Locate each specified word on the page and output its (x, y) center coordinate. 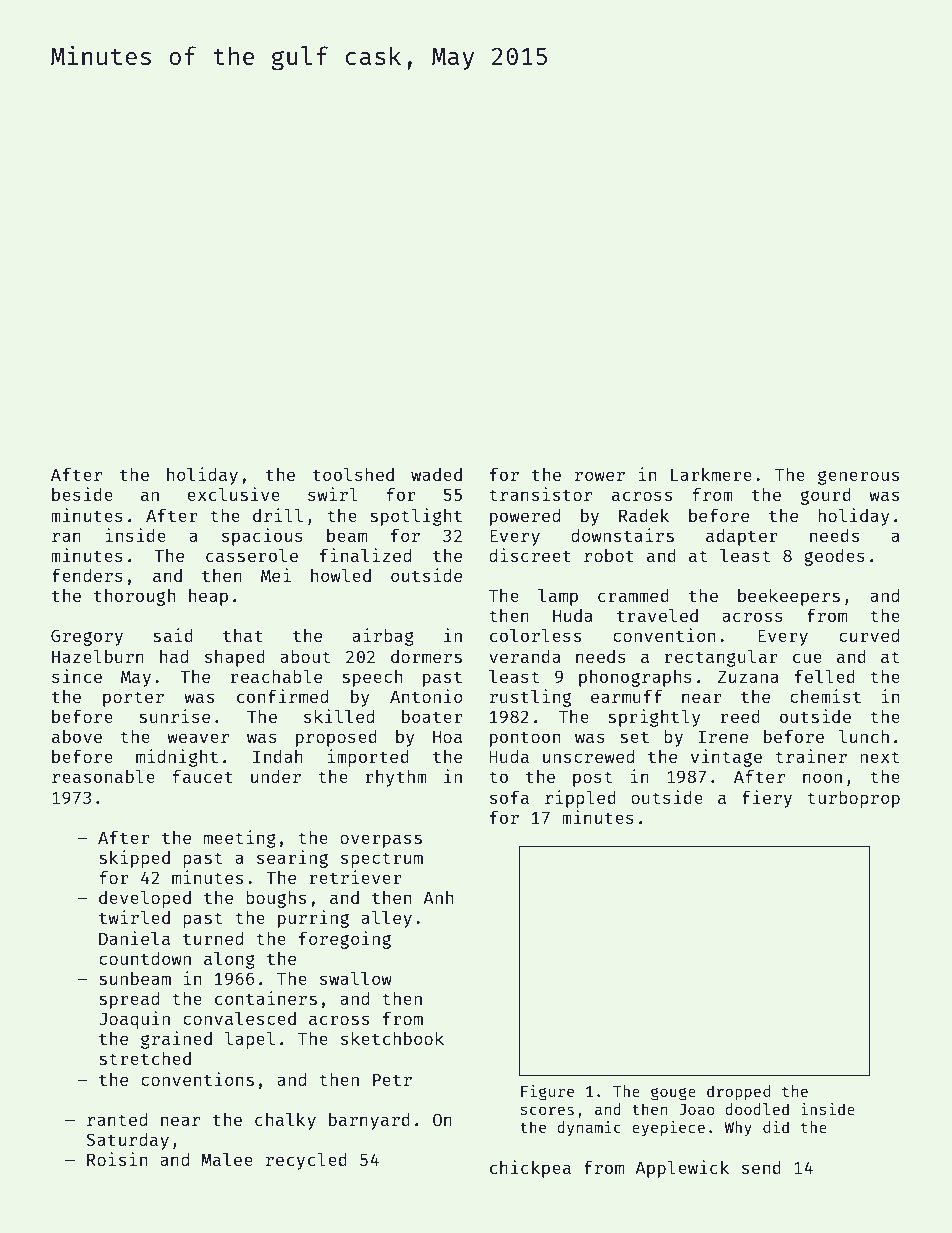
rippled (580, 799)
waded (436, 474)
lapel (250, 1040)
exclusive (233, 494)
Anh (438, 897)
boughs (276, 899)
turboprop (853, 799)
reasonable (103, 776)
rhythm (396, 778)
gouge (673, 1094)
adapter (742, 537)
